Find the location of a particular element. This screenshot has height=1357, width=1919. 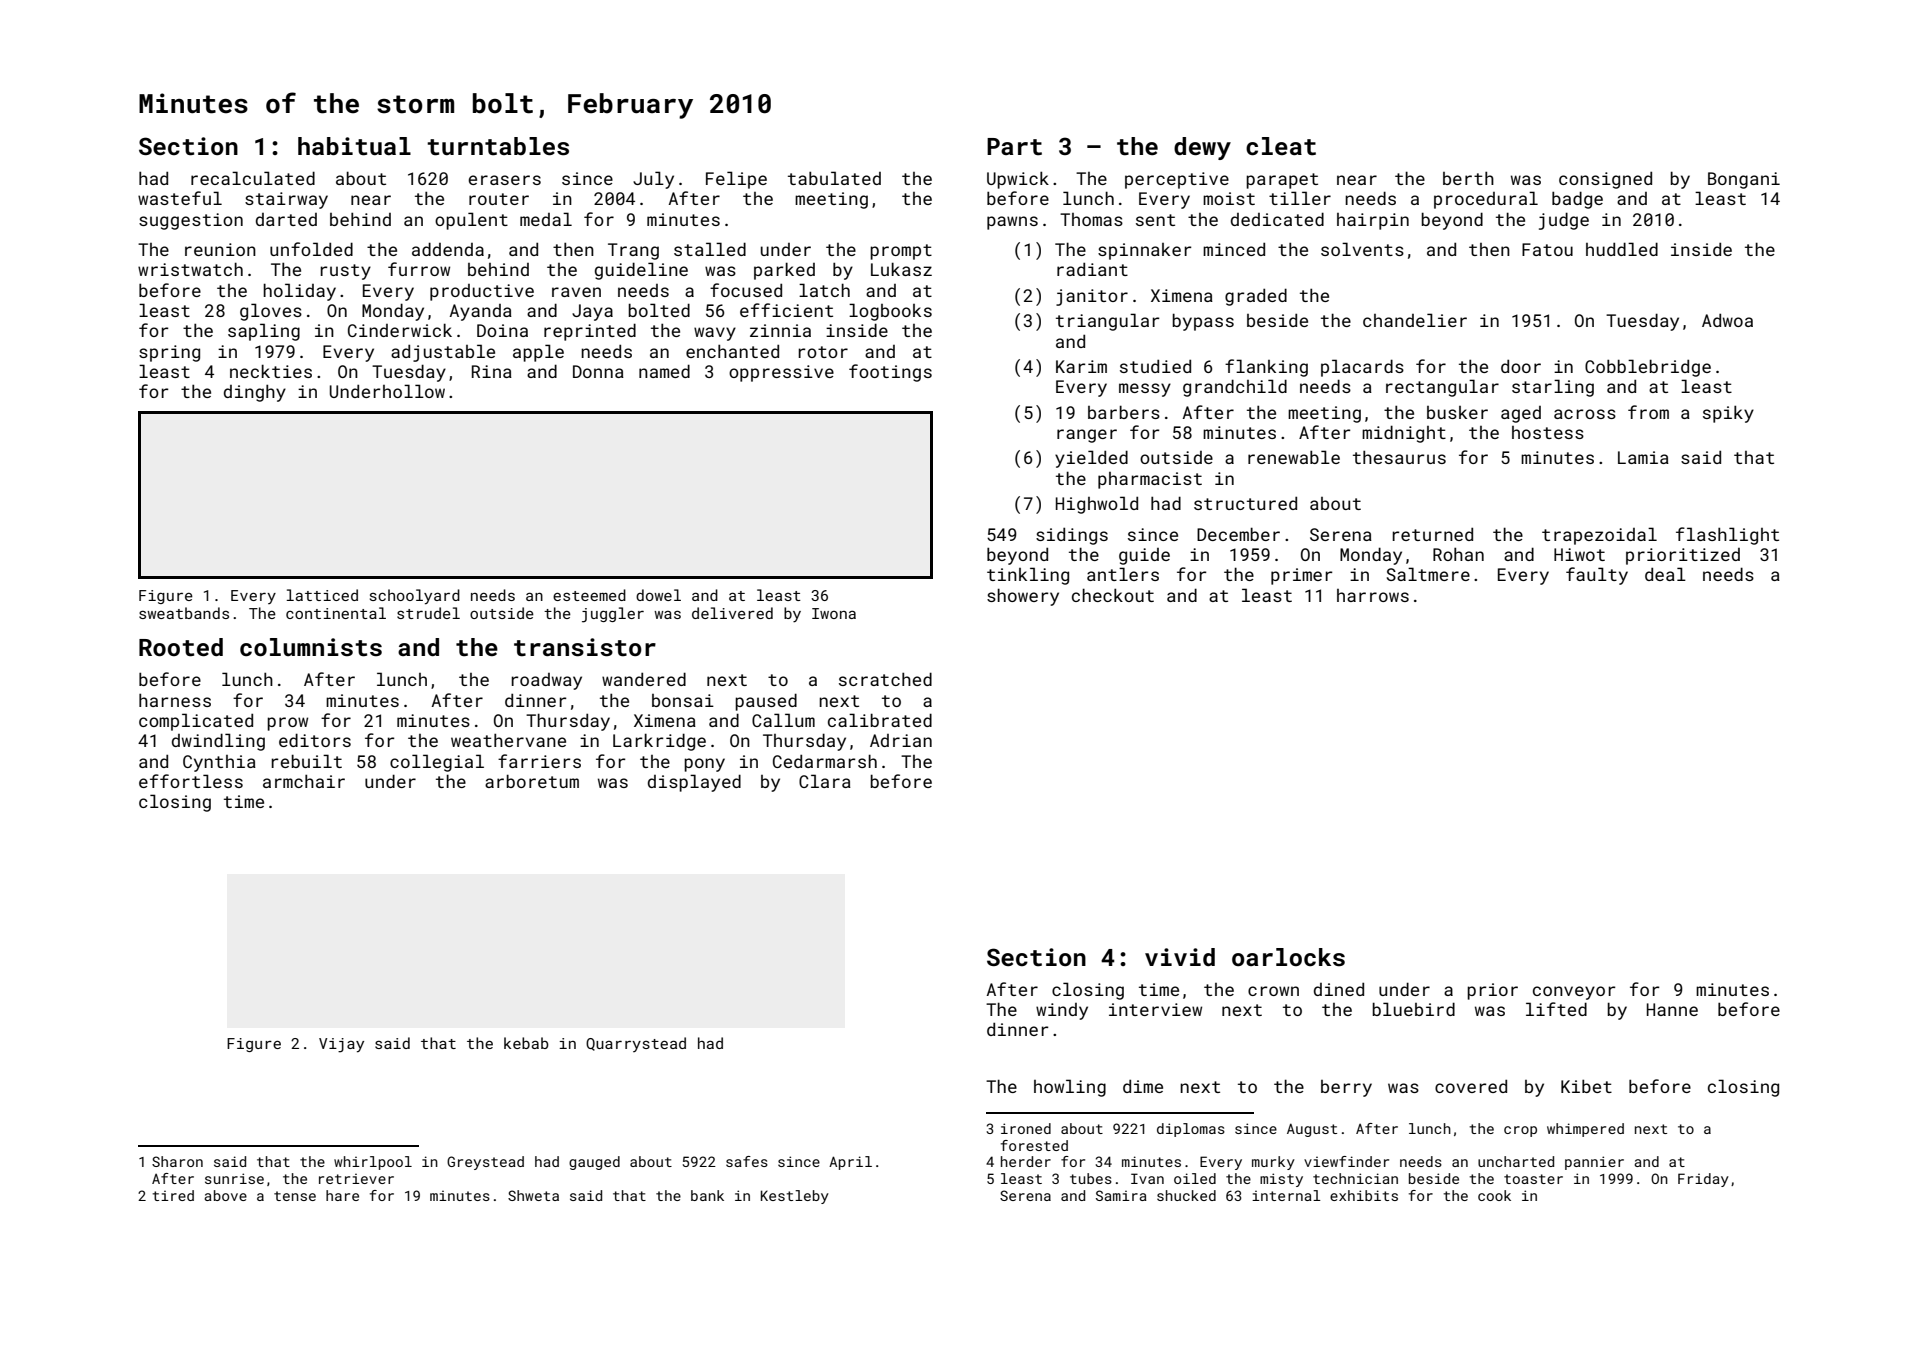

Clara is located at coordinates (825, 781).
